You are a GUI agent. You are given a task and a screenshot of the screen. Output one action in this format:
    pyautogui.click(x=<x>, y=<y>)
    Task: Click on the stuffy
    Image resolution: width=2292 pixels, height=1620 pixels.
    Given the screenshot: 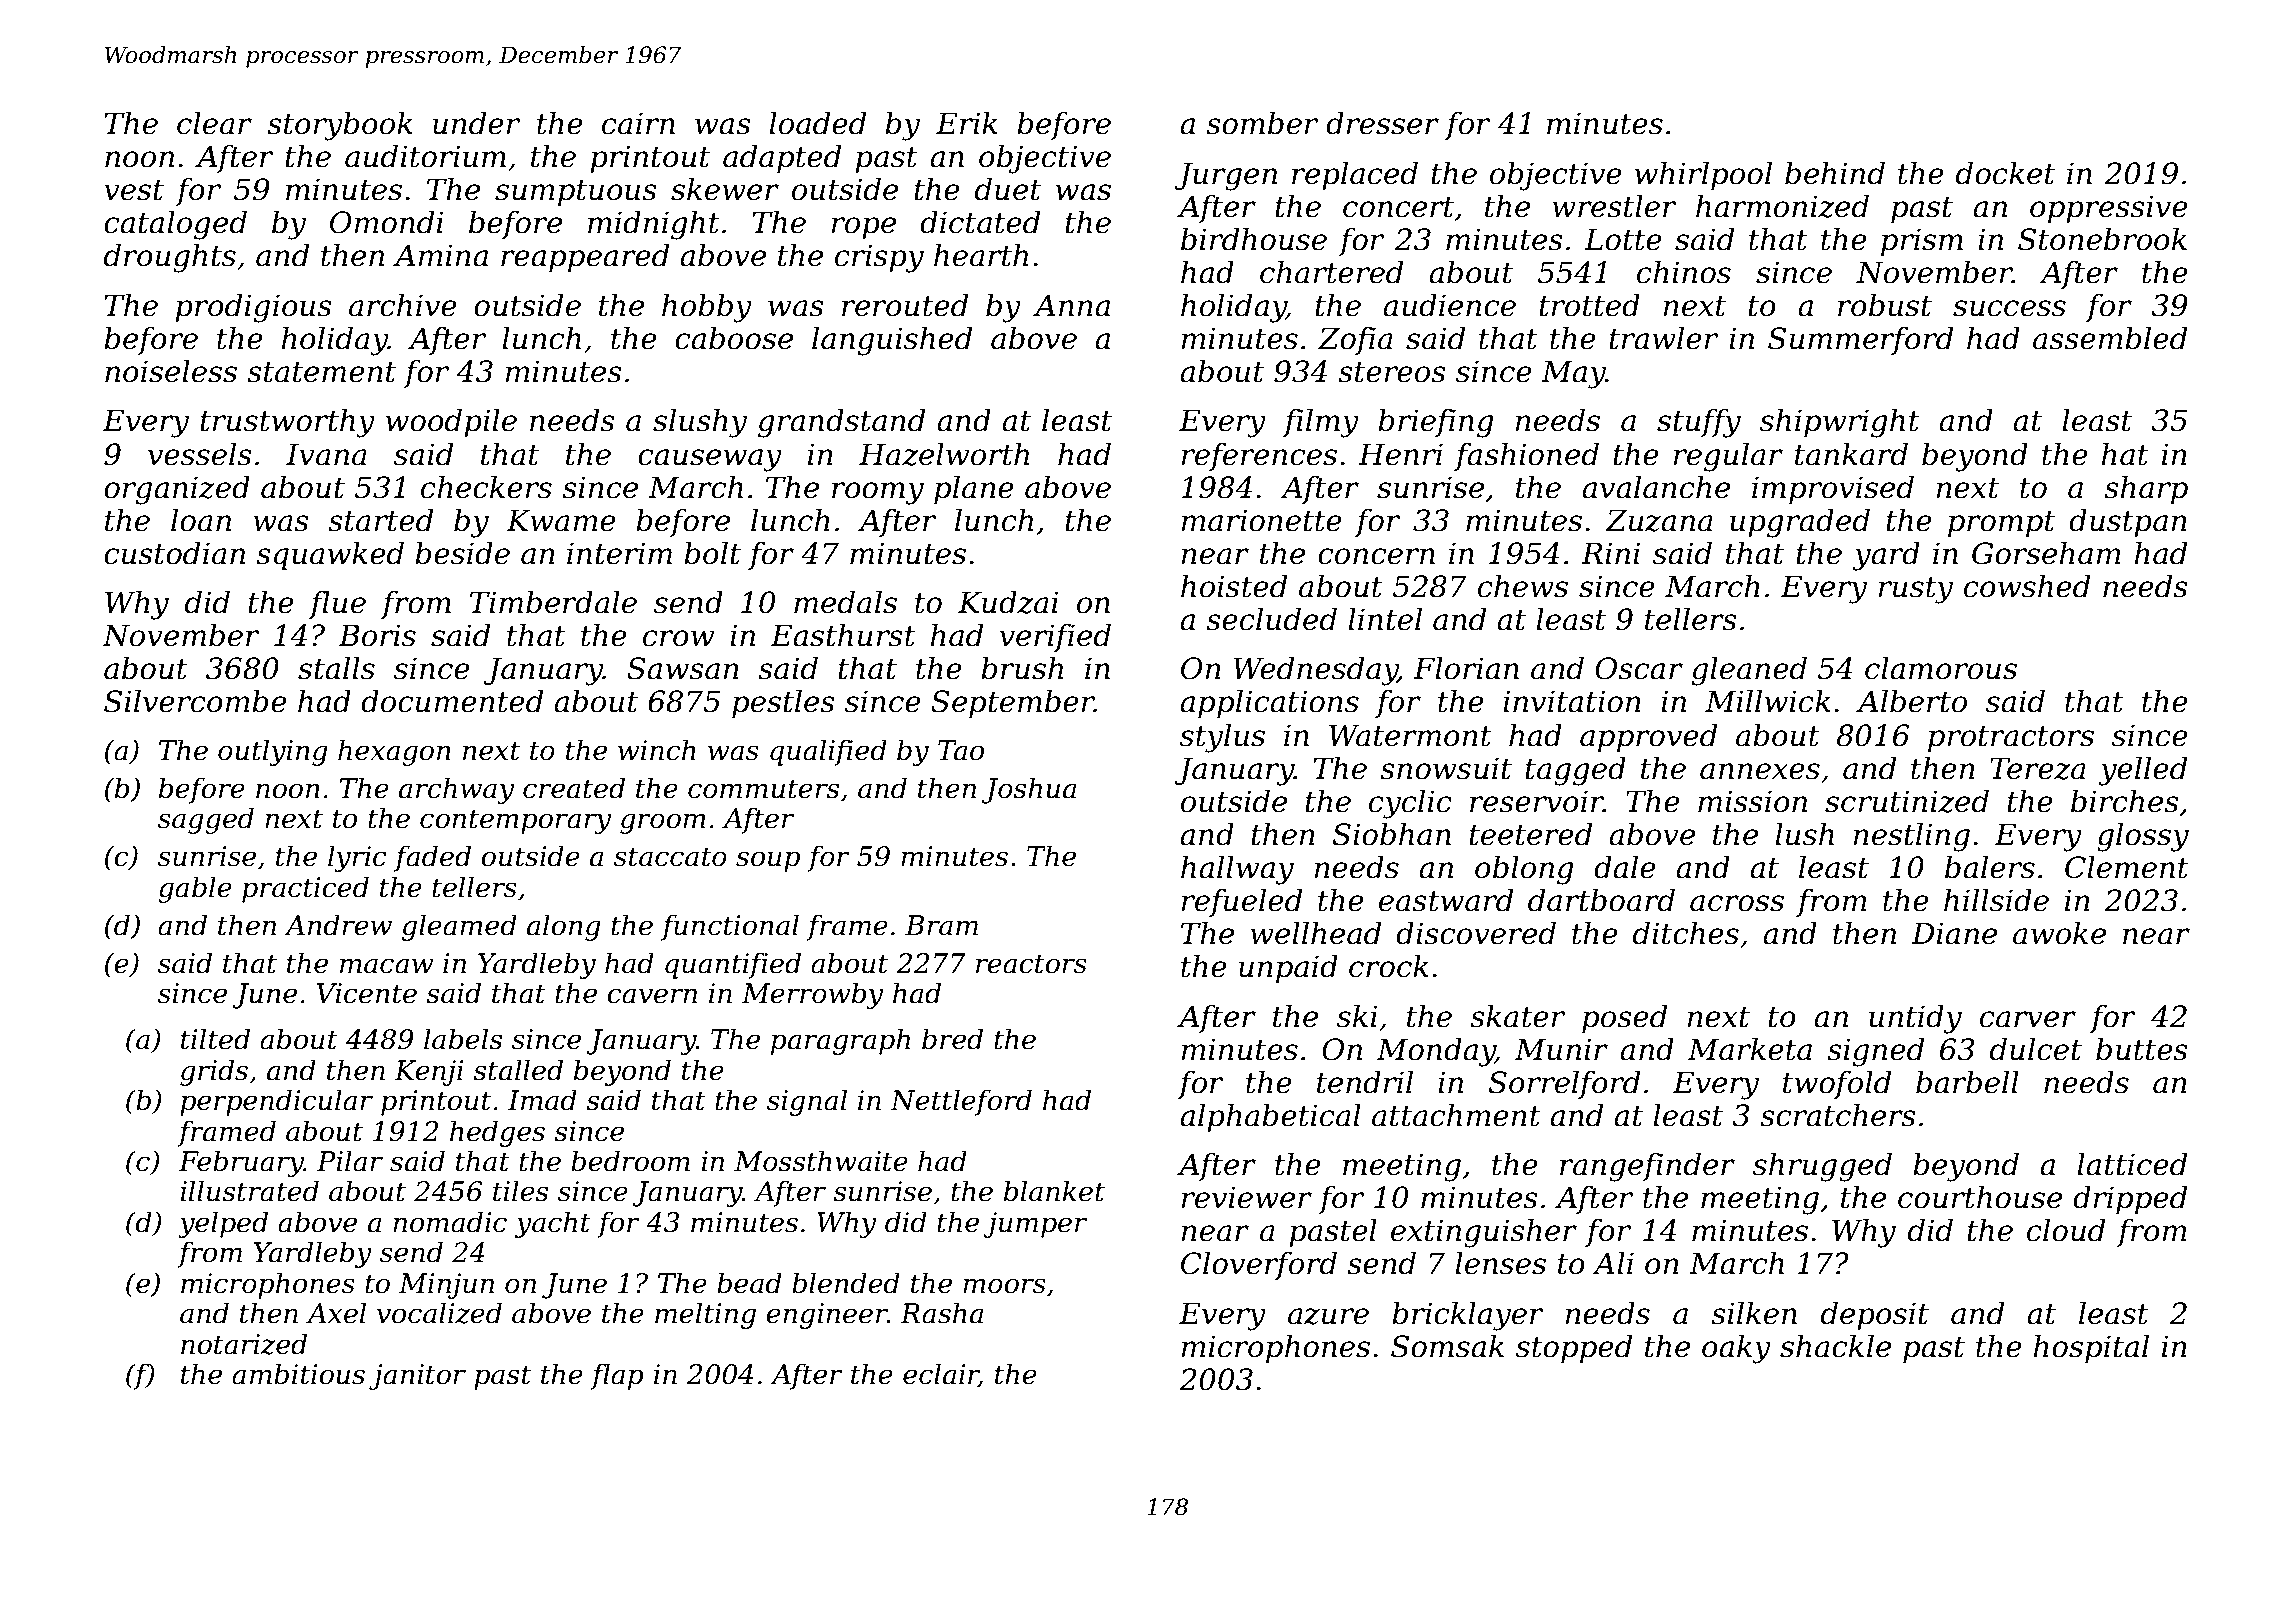 What is the action you would take?
    pyautogui.click(x=1699, y=423)
